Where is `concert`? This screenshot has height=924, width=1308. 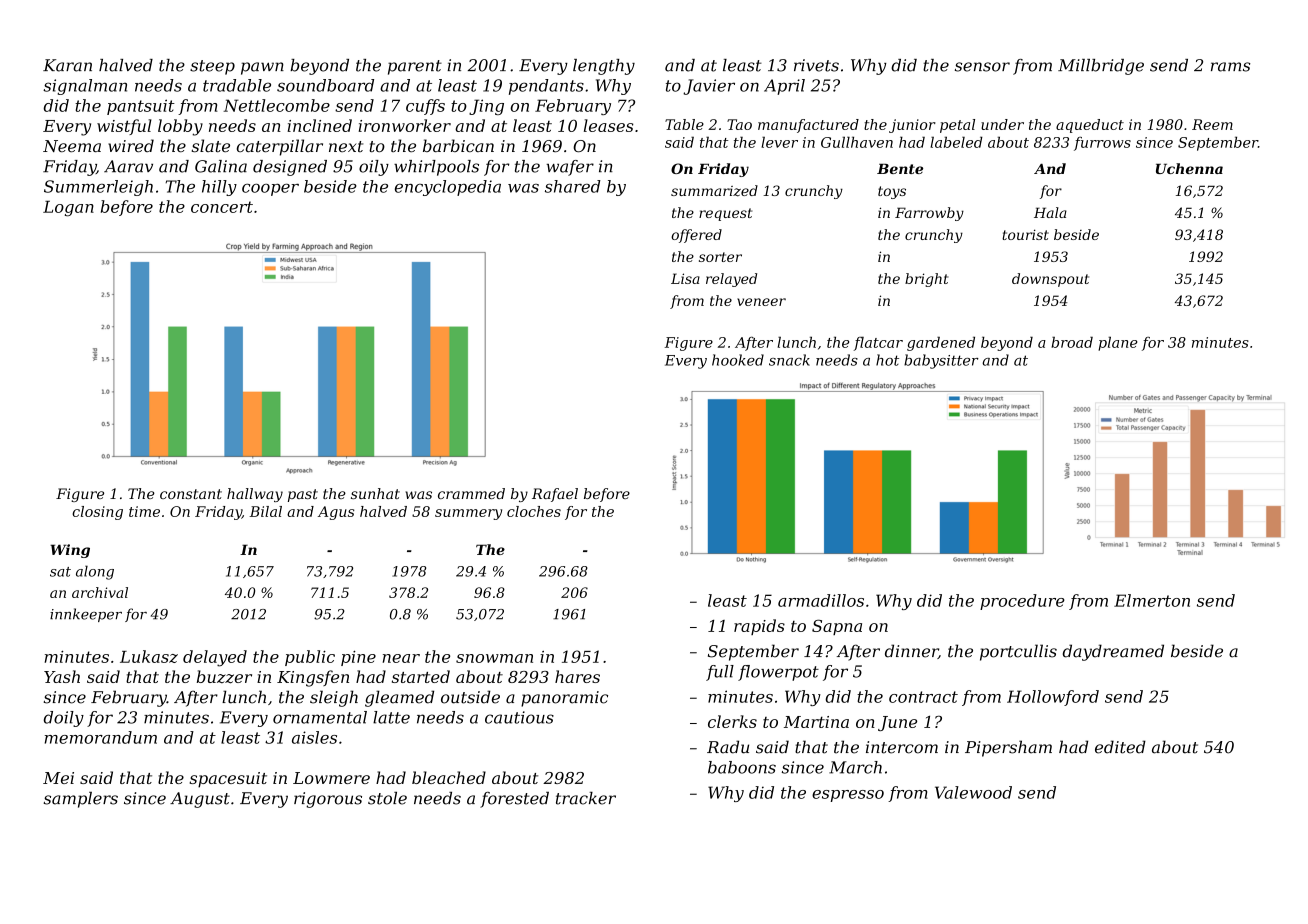
concert is located at coordinates (222, 207).
